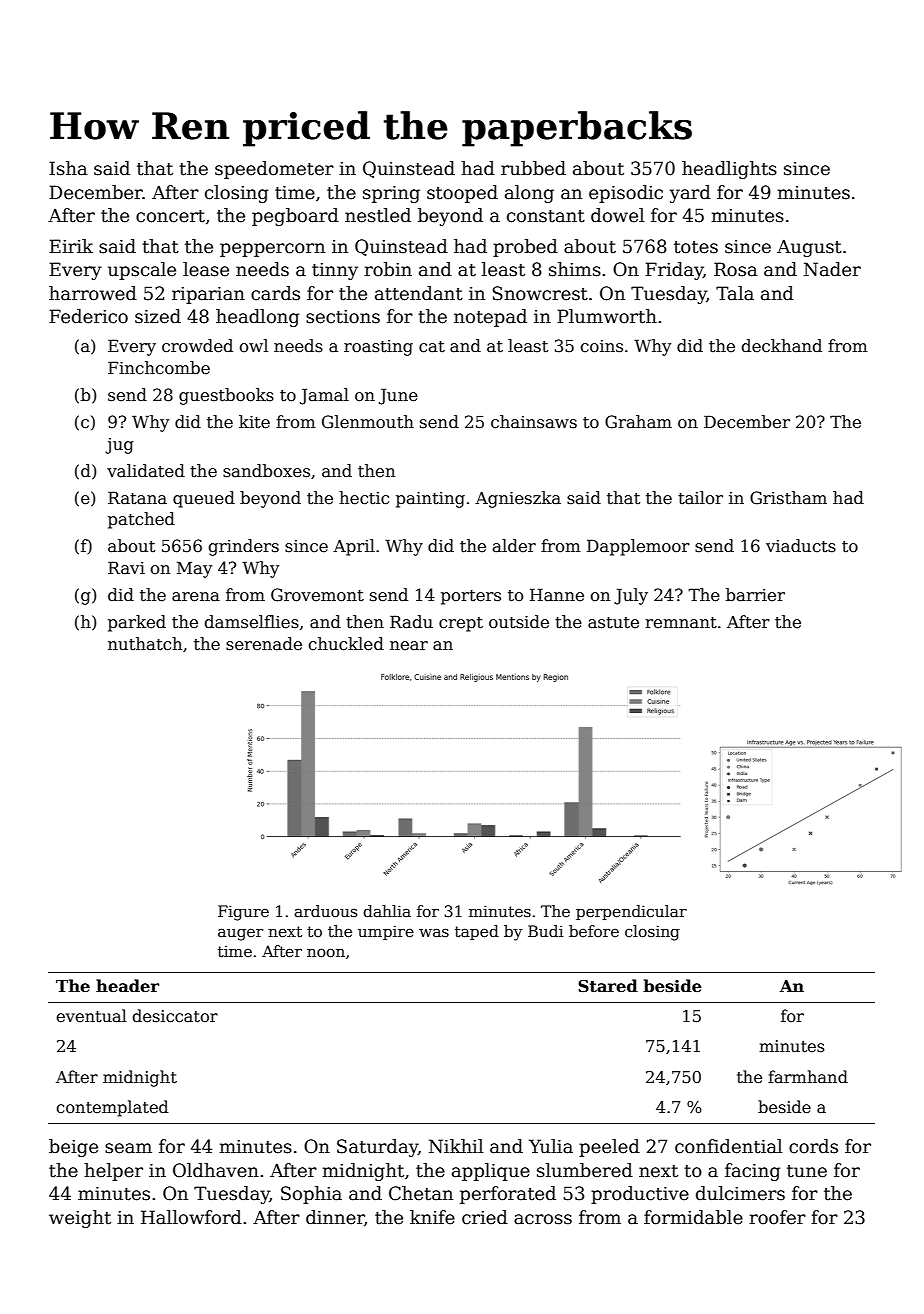 This screenshot has height=1314, width=924. What do you see at coordinates (88, 316) in the screenshot?
I see `Federico` at bounding box center [88, 316].
